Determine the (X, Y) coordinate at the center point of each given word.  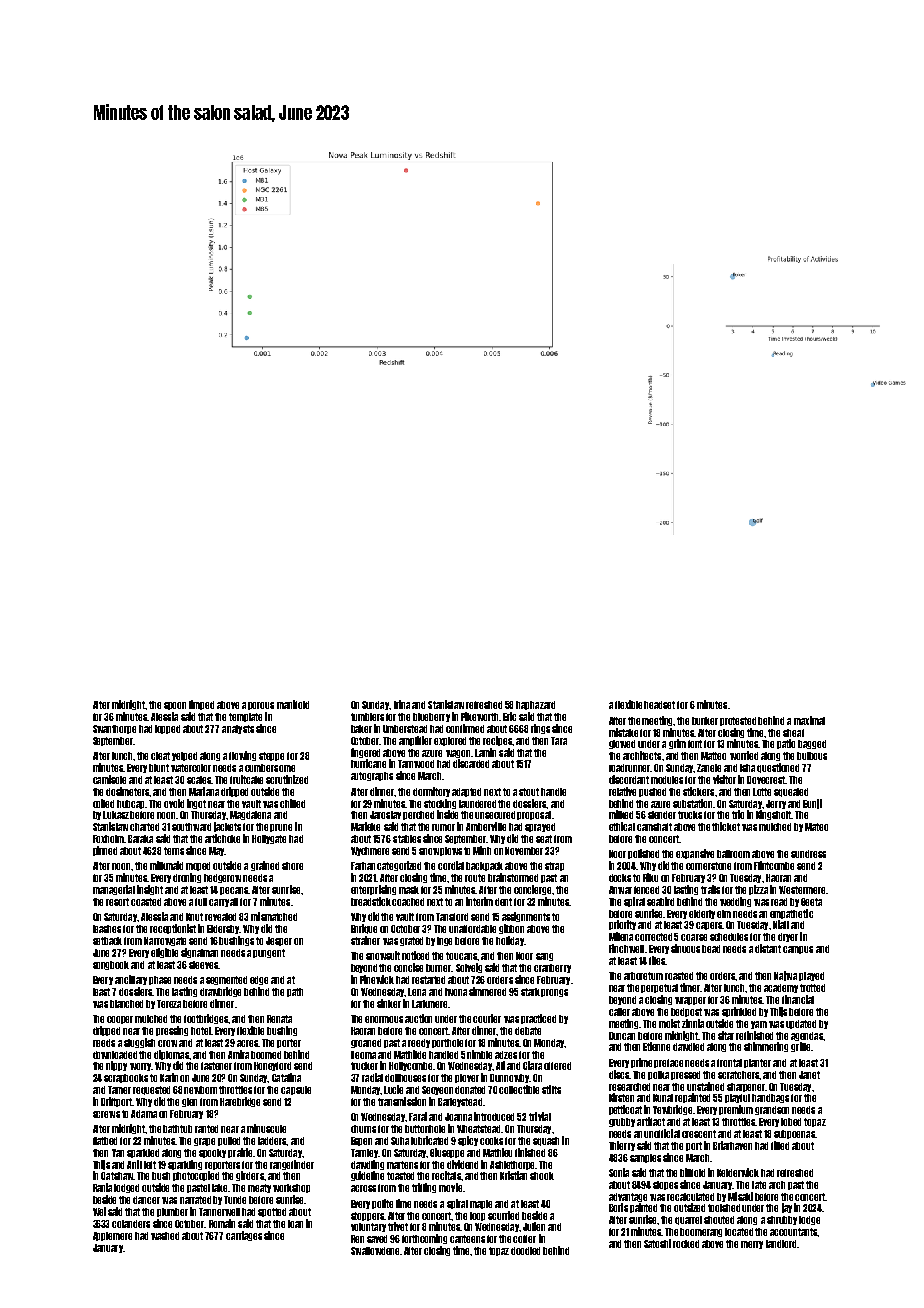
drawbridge (220, 992)
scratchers (739, 1075)
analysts (238, 729)
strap (554, 866)
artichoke (222, 838)
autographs (372, 776)
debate (528, 1031)
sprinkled (739, 1012)
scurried (503, 1215)
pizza (758, 890)
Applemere (112, 1236)
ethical (622, 826)
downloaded (115, 1055)
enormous (384, 1019)
